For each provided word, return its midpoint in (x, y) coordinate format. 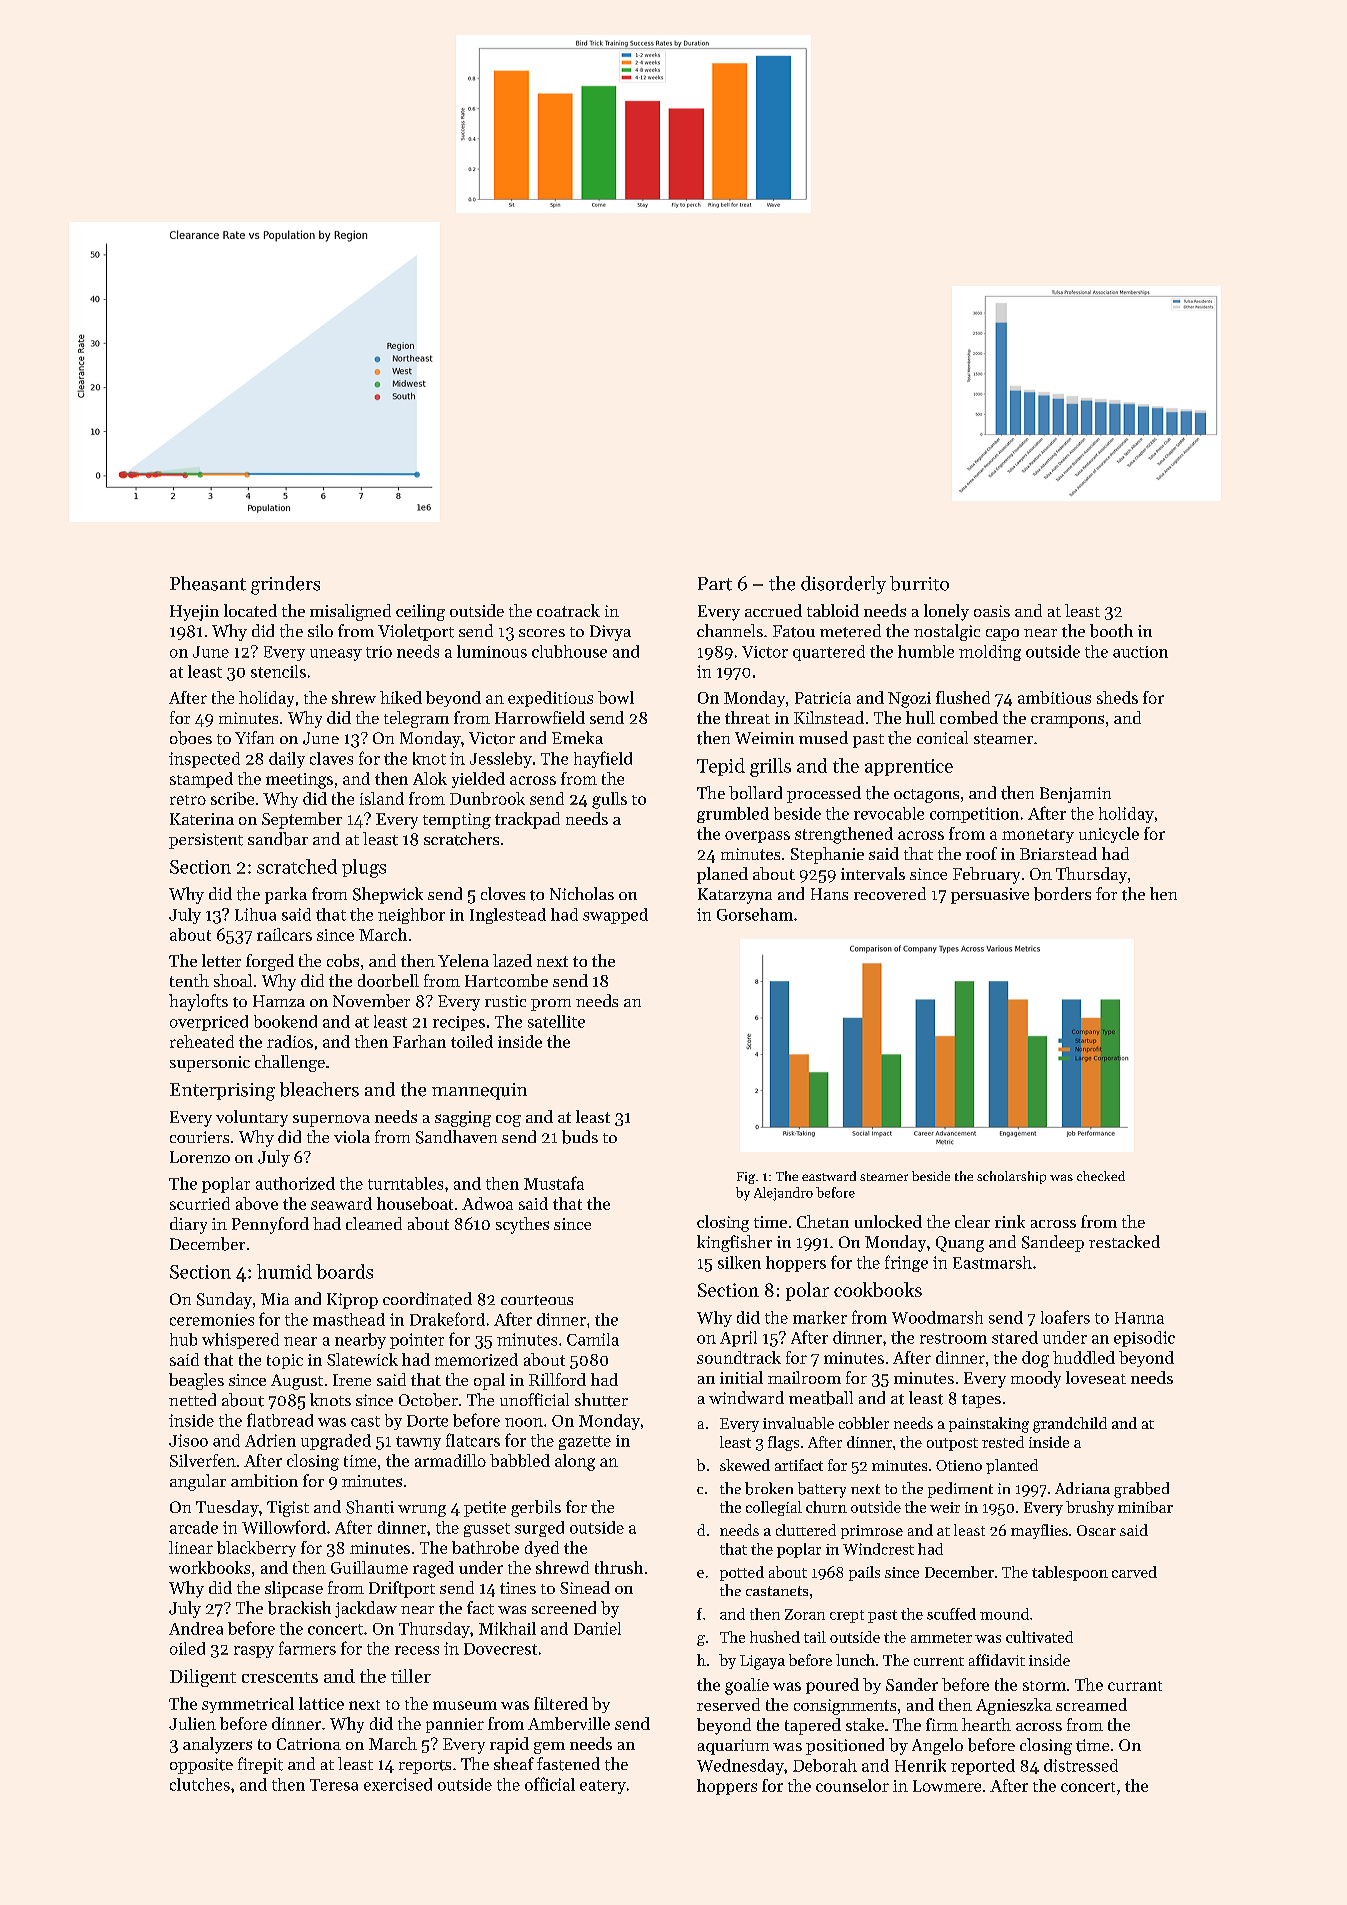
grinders (285, 585)
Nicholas (582, 893)
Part (715, 584)
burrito (919, 583)
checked (1101, 1176)
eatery (603, 1787)
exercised (398, 1784)
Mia (275, 1299)
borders (1062, 894)
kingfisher (734, 1243)
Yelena (463, 960)
